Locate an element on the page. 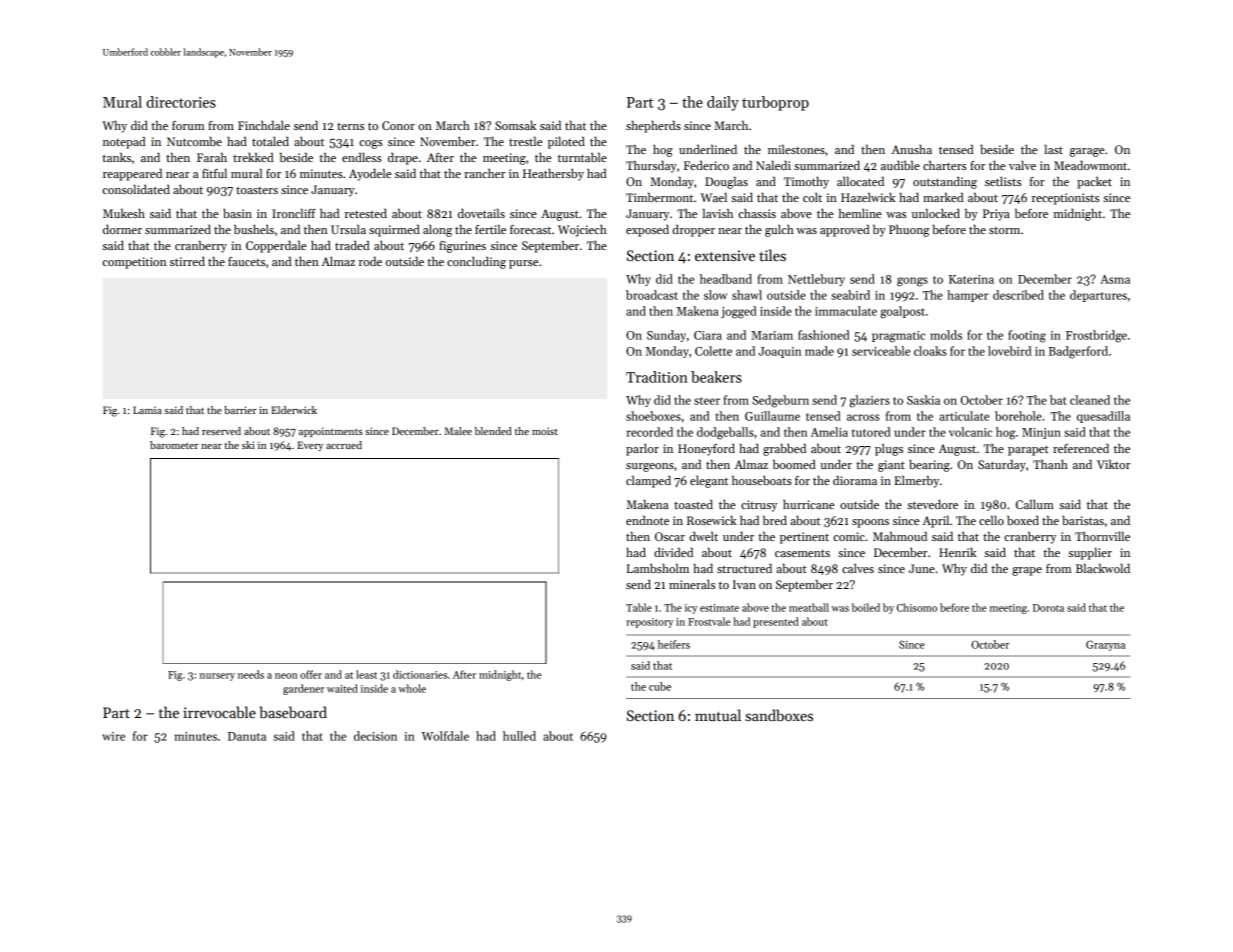  described is located at coordinates (1018, 295).
